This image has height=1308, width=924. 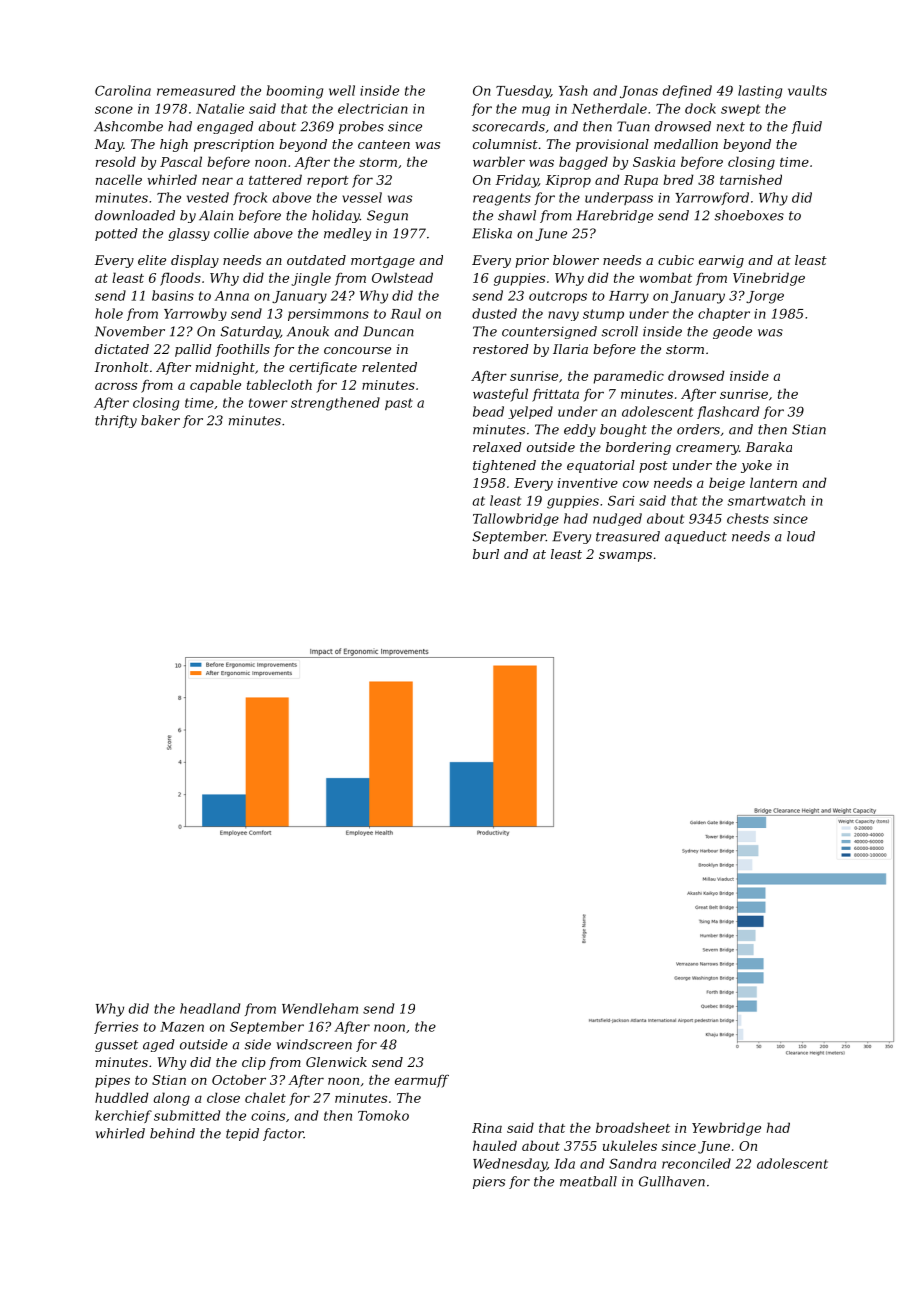 What do you see at coordinates (628, 536) in the image?
I see `treasured` at bounding box center [628, 536].
